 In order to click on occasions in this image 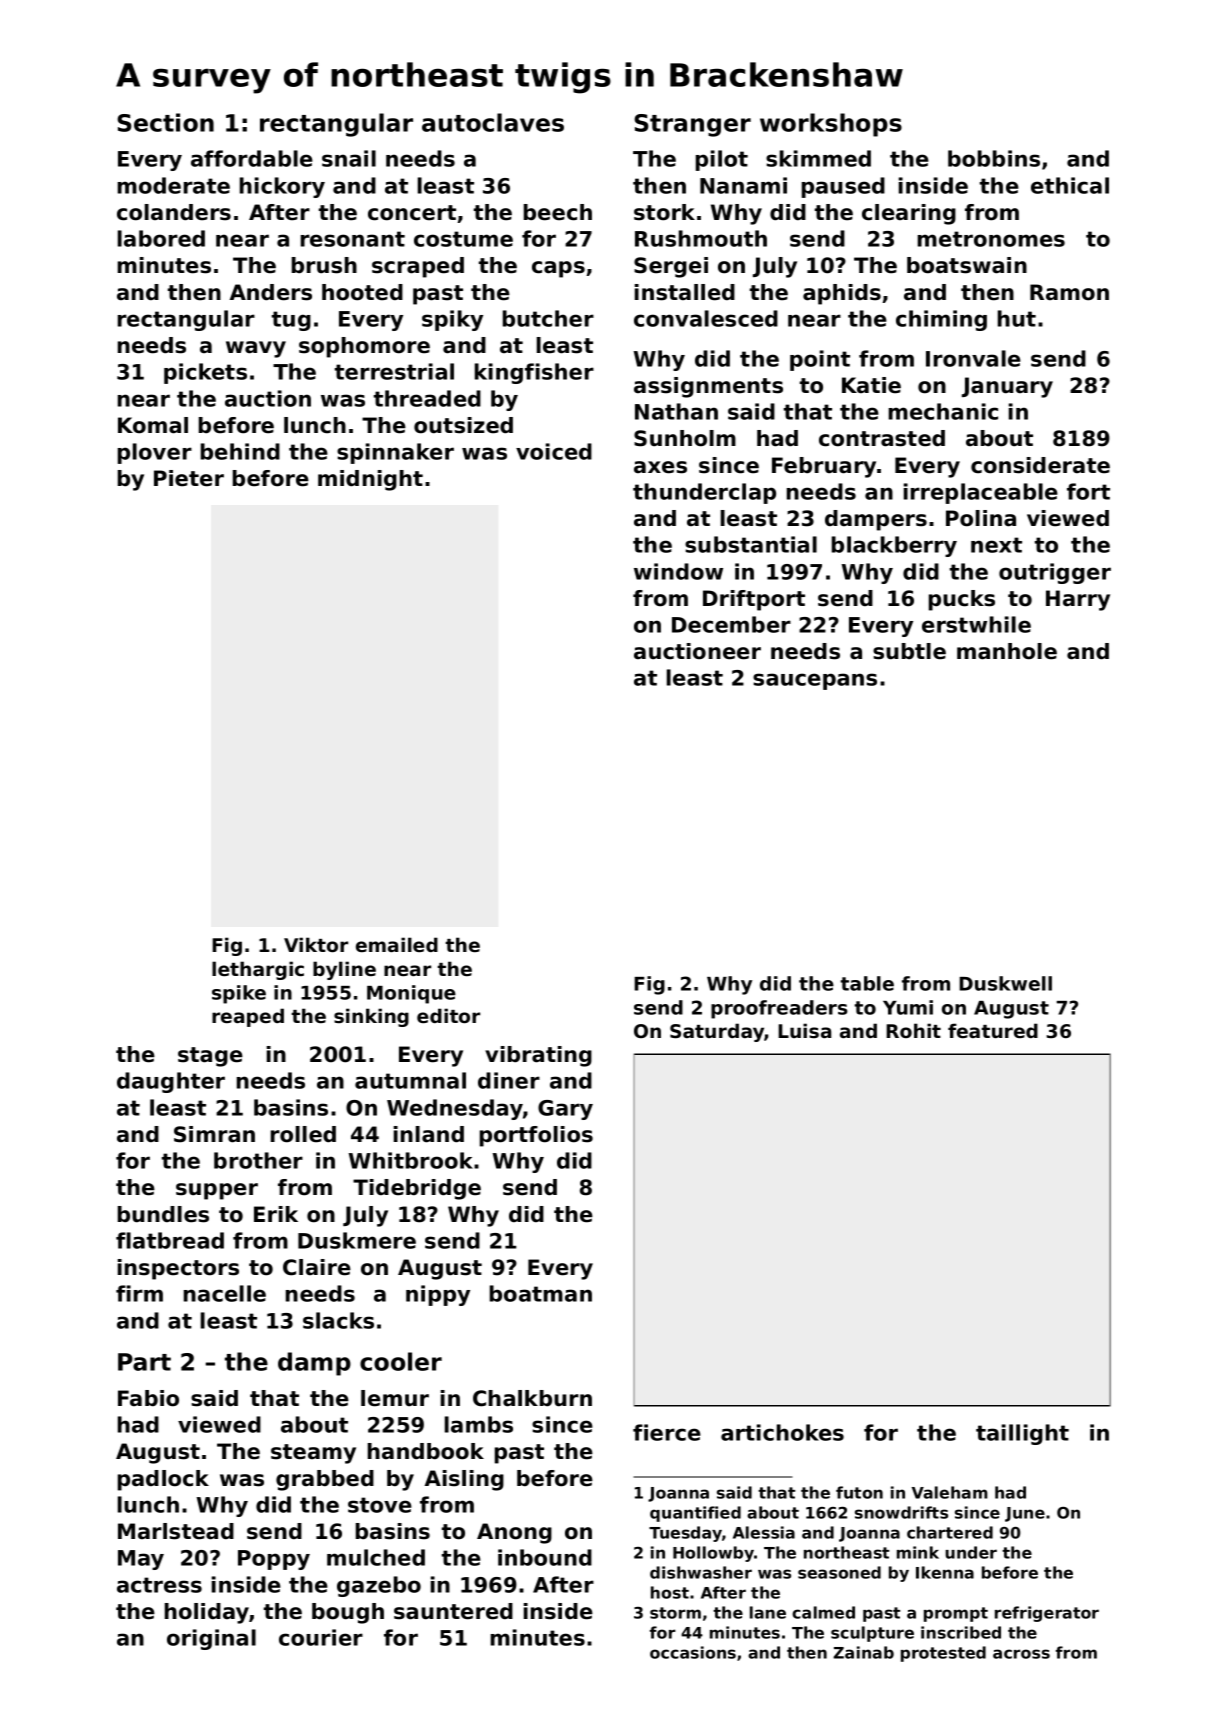, I will do `click(693, 1652)`.
